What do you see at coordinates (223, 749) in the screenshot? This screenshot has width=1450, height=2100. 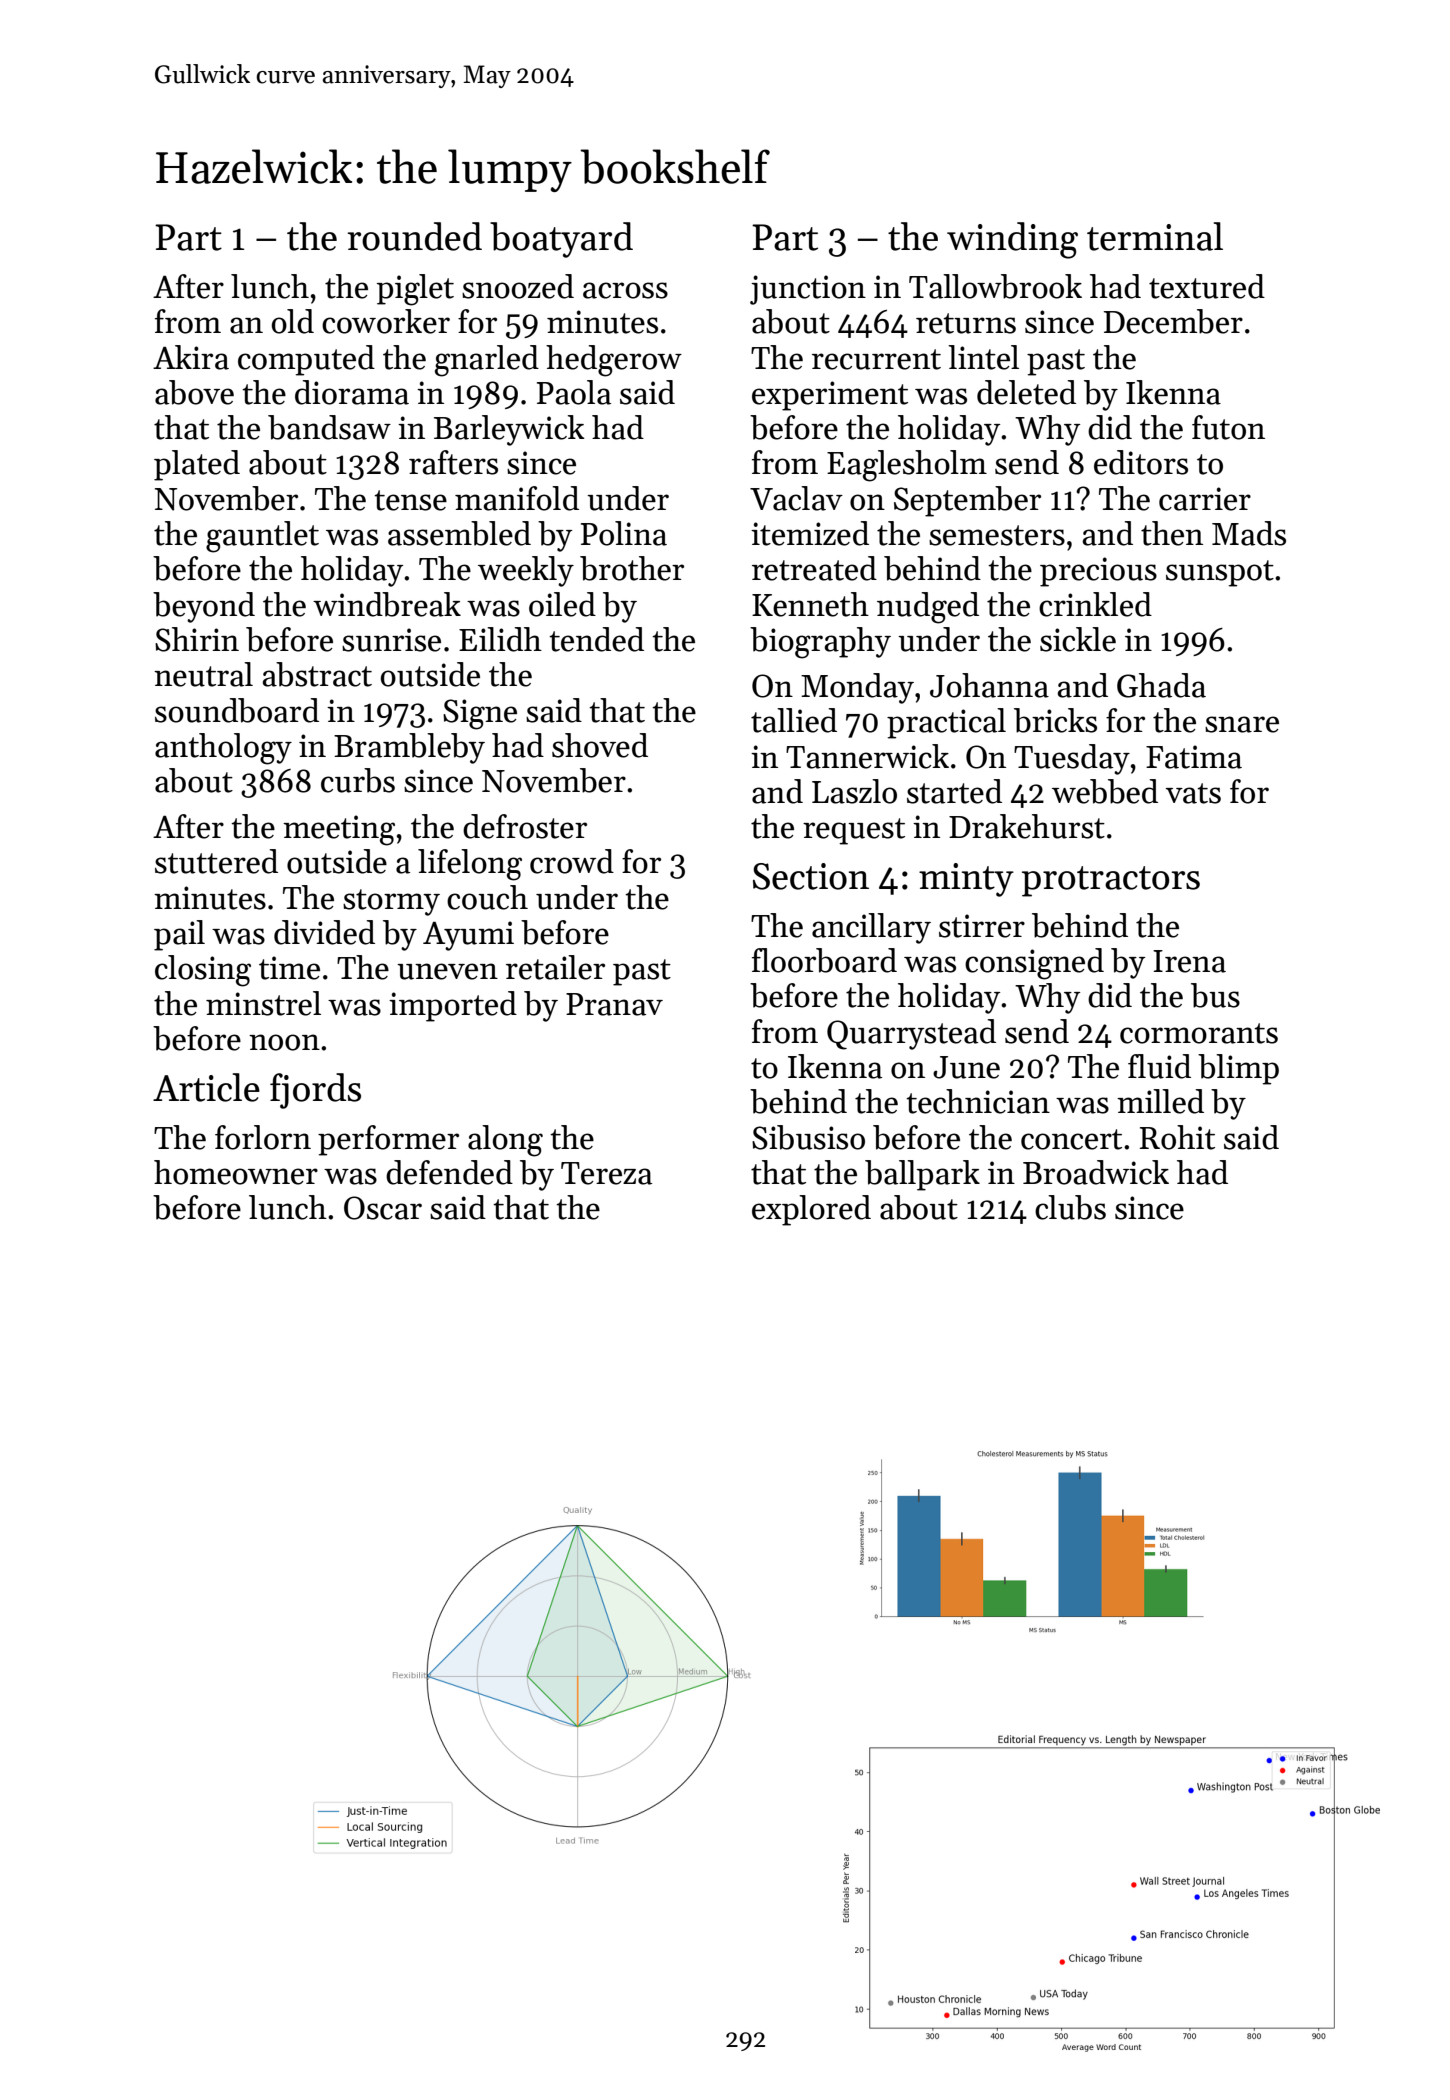 I see `anthology` at bounding box center [223, 749].
